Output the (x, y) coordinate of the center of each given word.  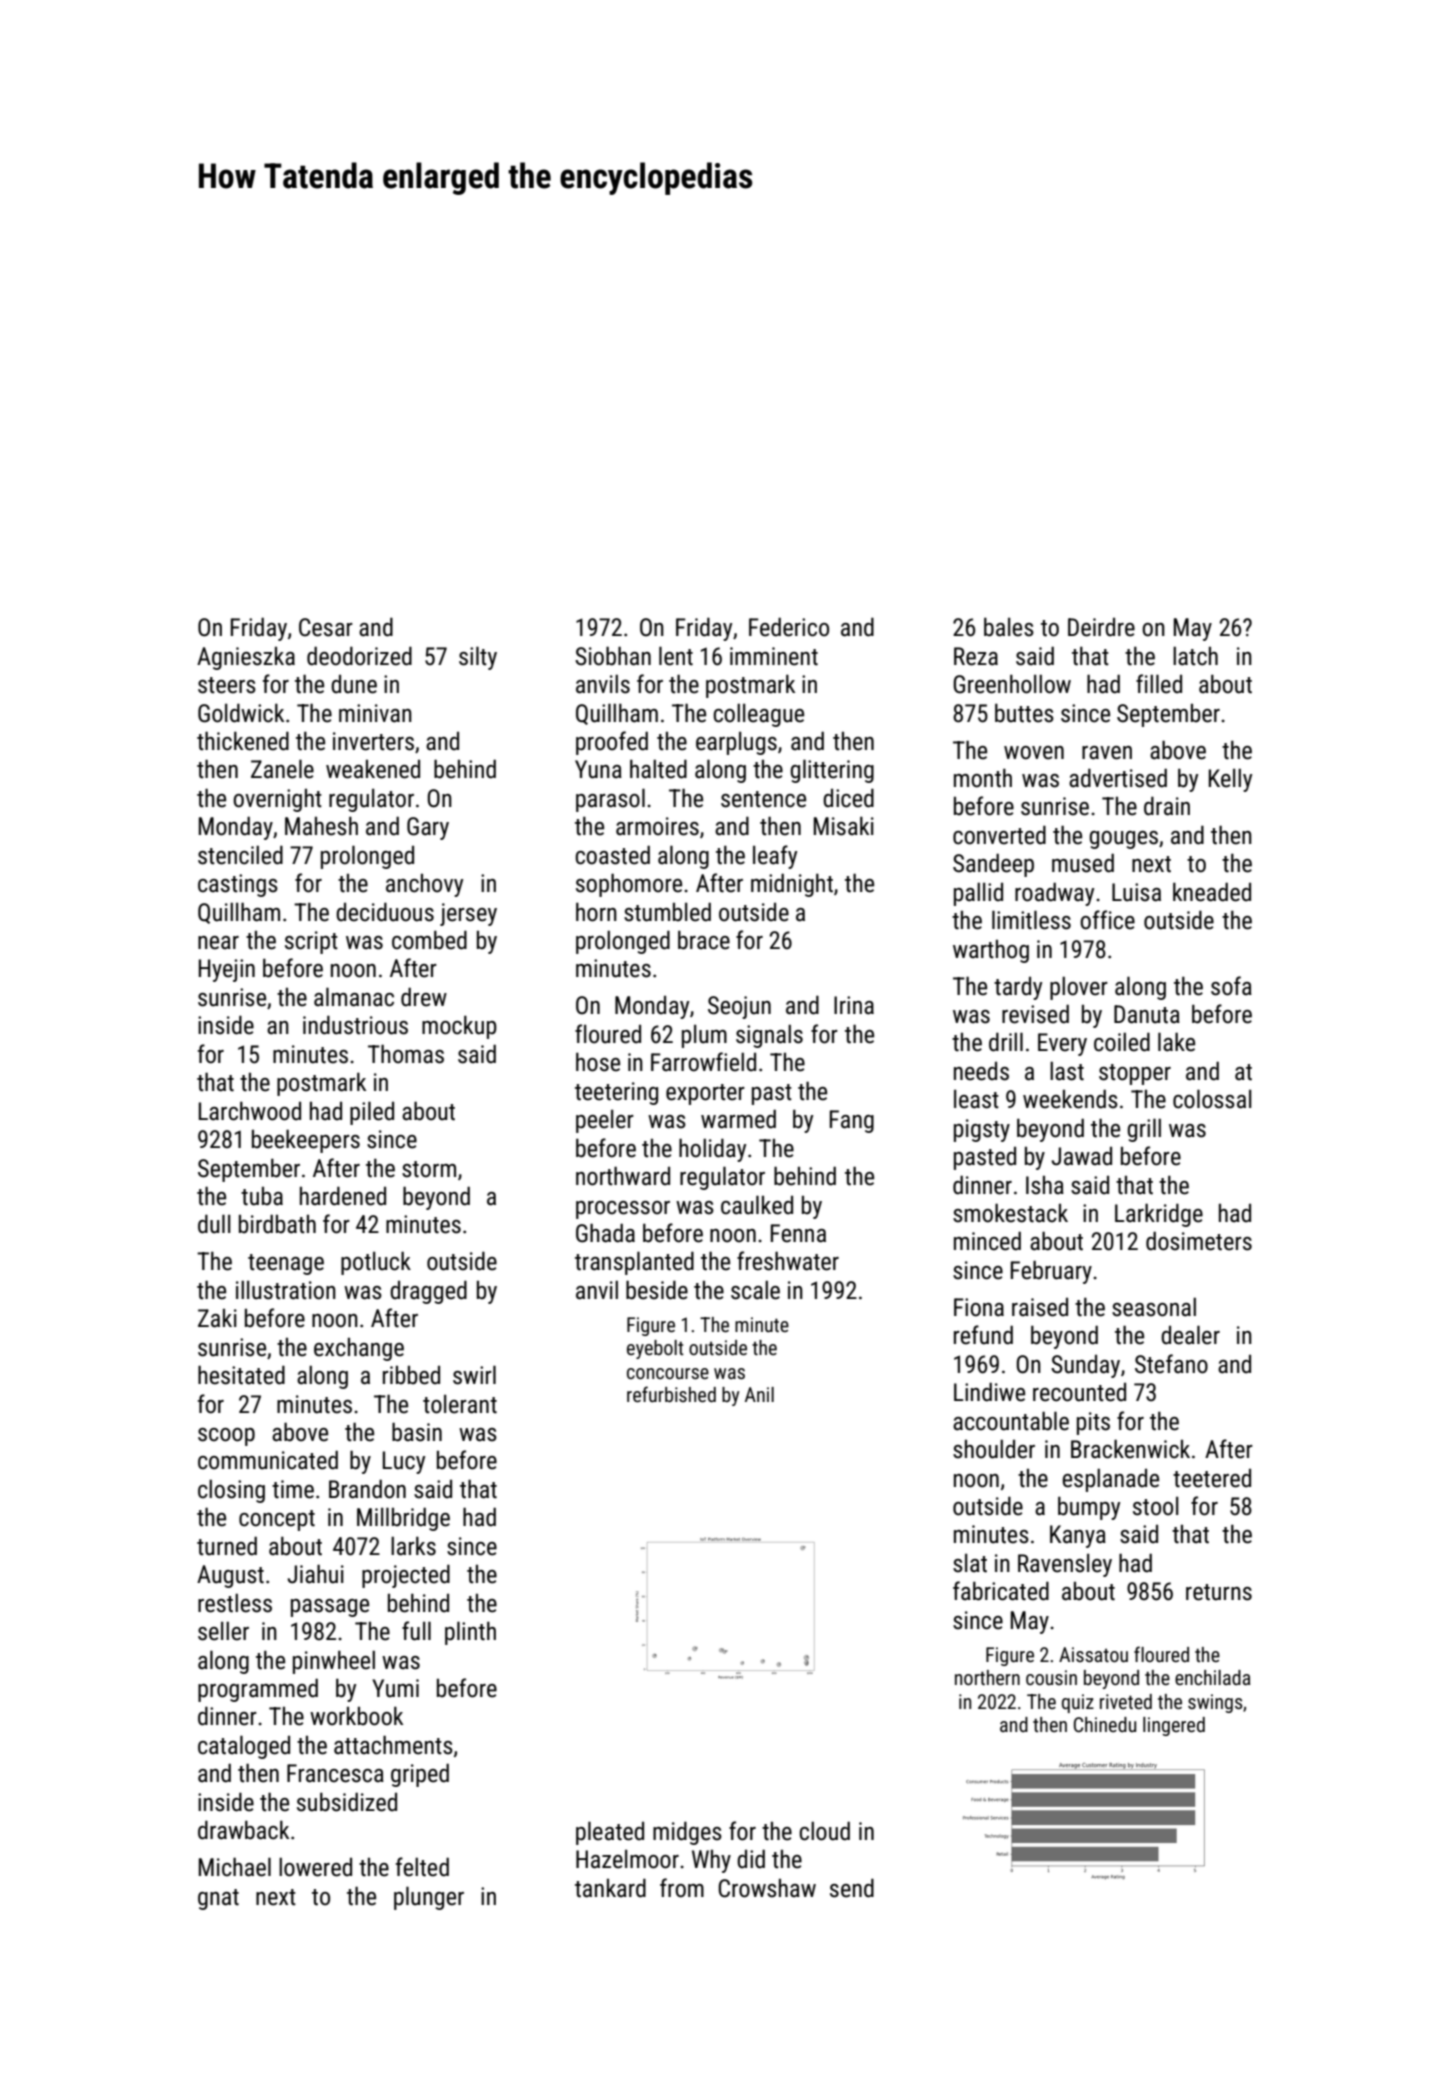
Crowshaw (767, 1888)
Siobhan (613, 656)
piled (372, 1113)
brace (704, 940)
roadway (1054, 894)
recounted (1079, 1392)
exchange (359, 1349)
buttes (1024, 713)
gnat (218, 1899)
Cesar (326, 627)
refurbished (671, 1394)
